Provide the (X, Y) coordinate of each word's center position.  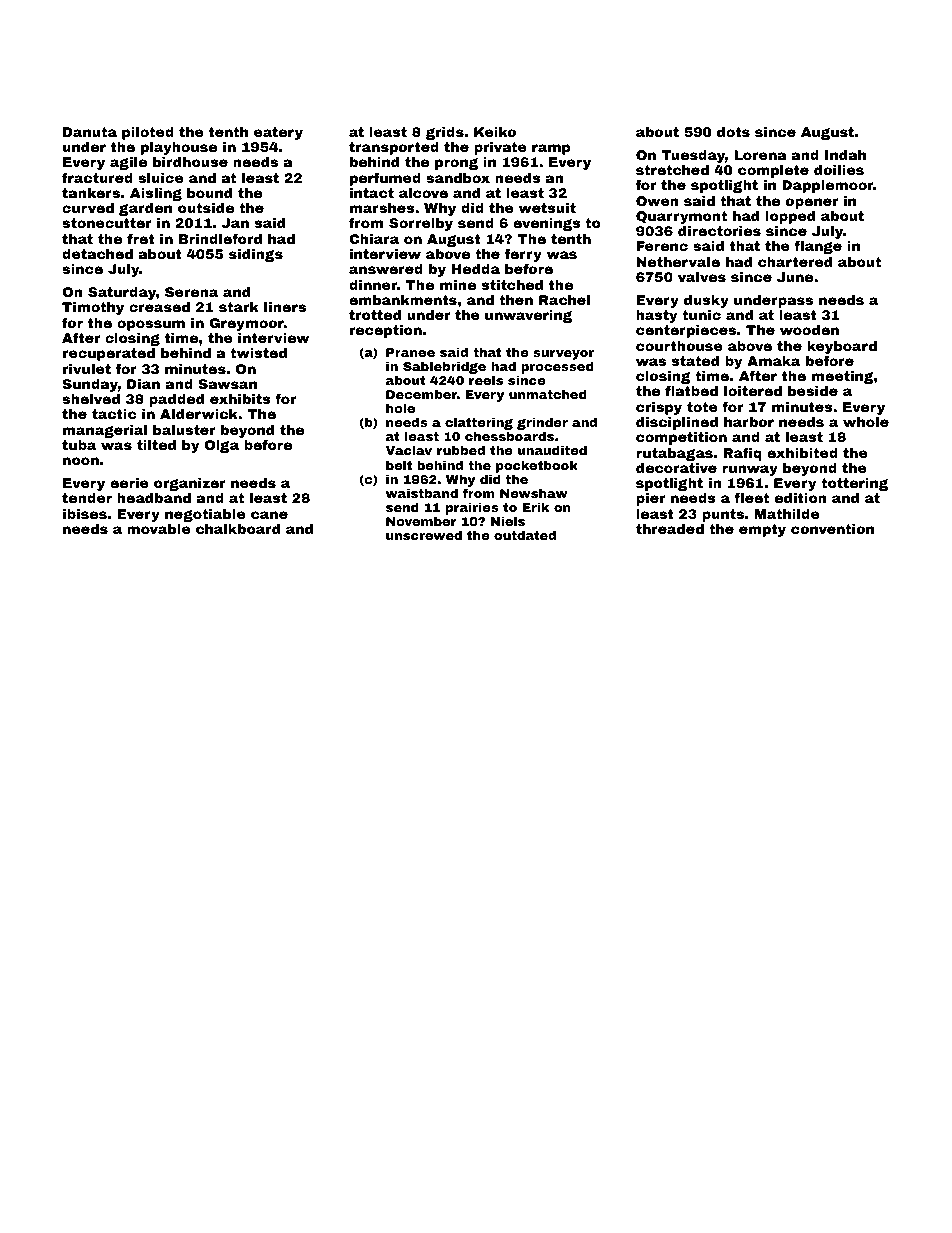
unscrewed (424, 535)
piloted (148, 133)
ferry (523, 255)
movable (159, 529)
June (795, 277)
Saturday (122, 293)
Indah (845, 155)
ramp (551, 149)
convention (832, 529)
